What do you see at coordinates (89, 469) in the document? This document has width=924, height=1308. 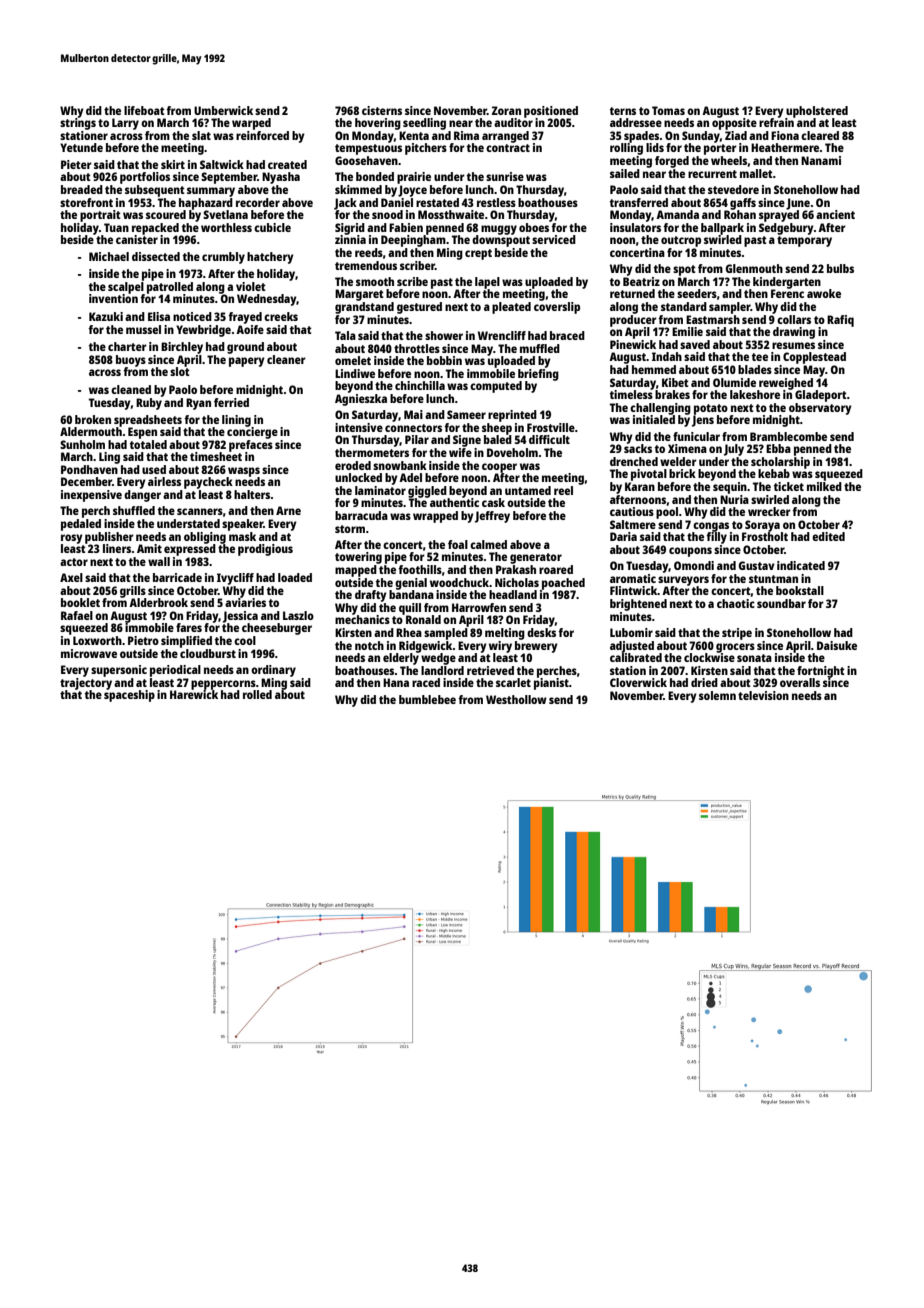 I see `Pondhaven` at bounding box center [89, 469].
